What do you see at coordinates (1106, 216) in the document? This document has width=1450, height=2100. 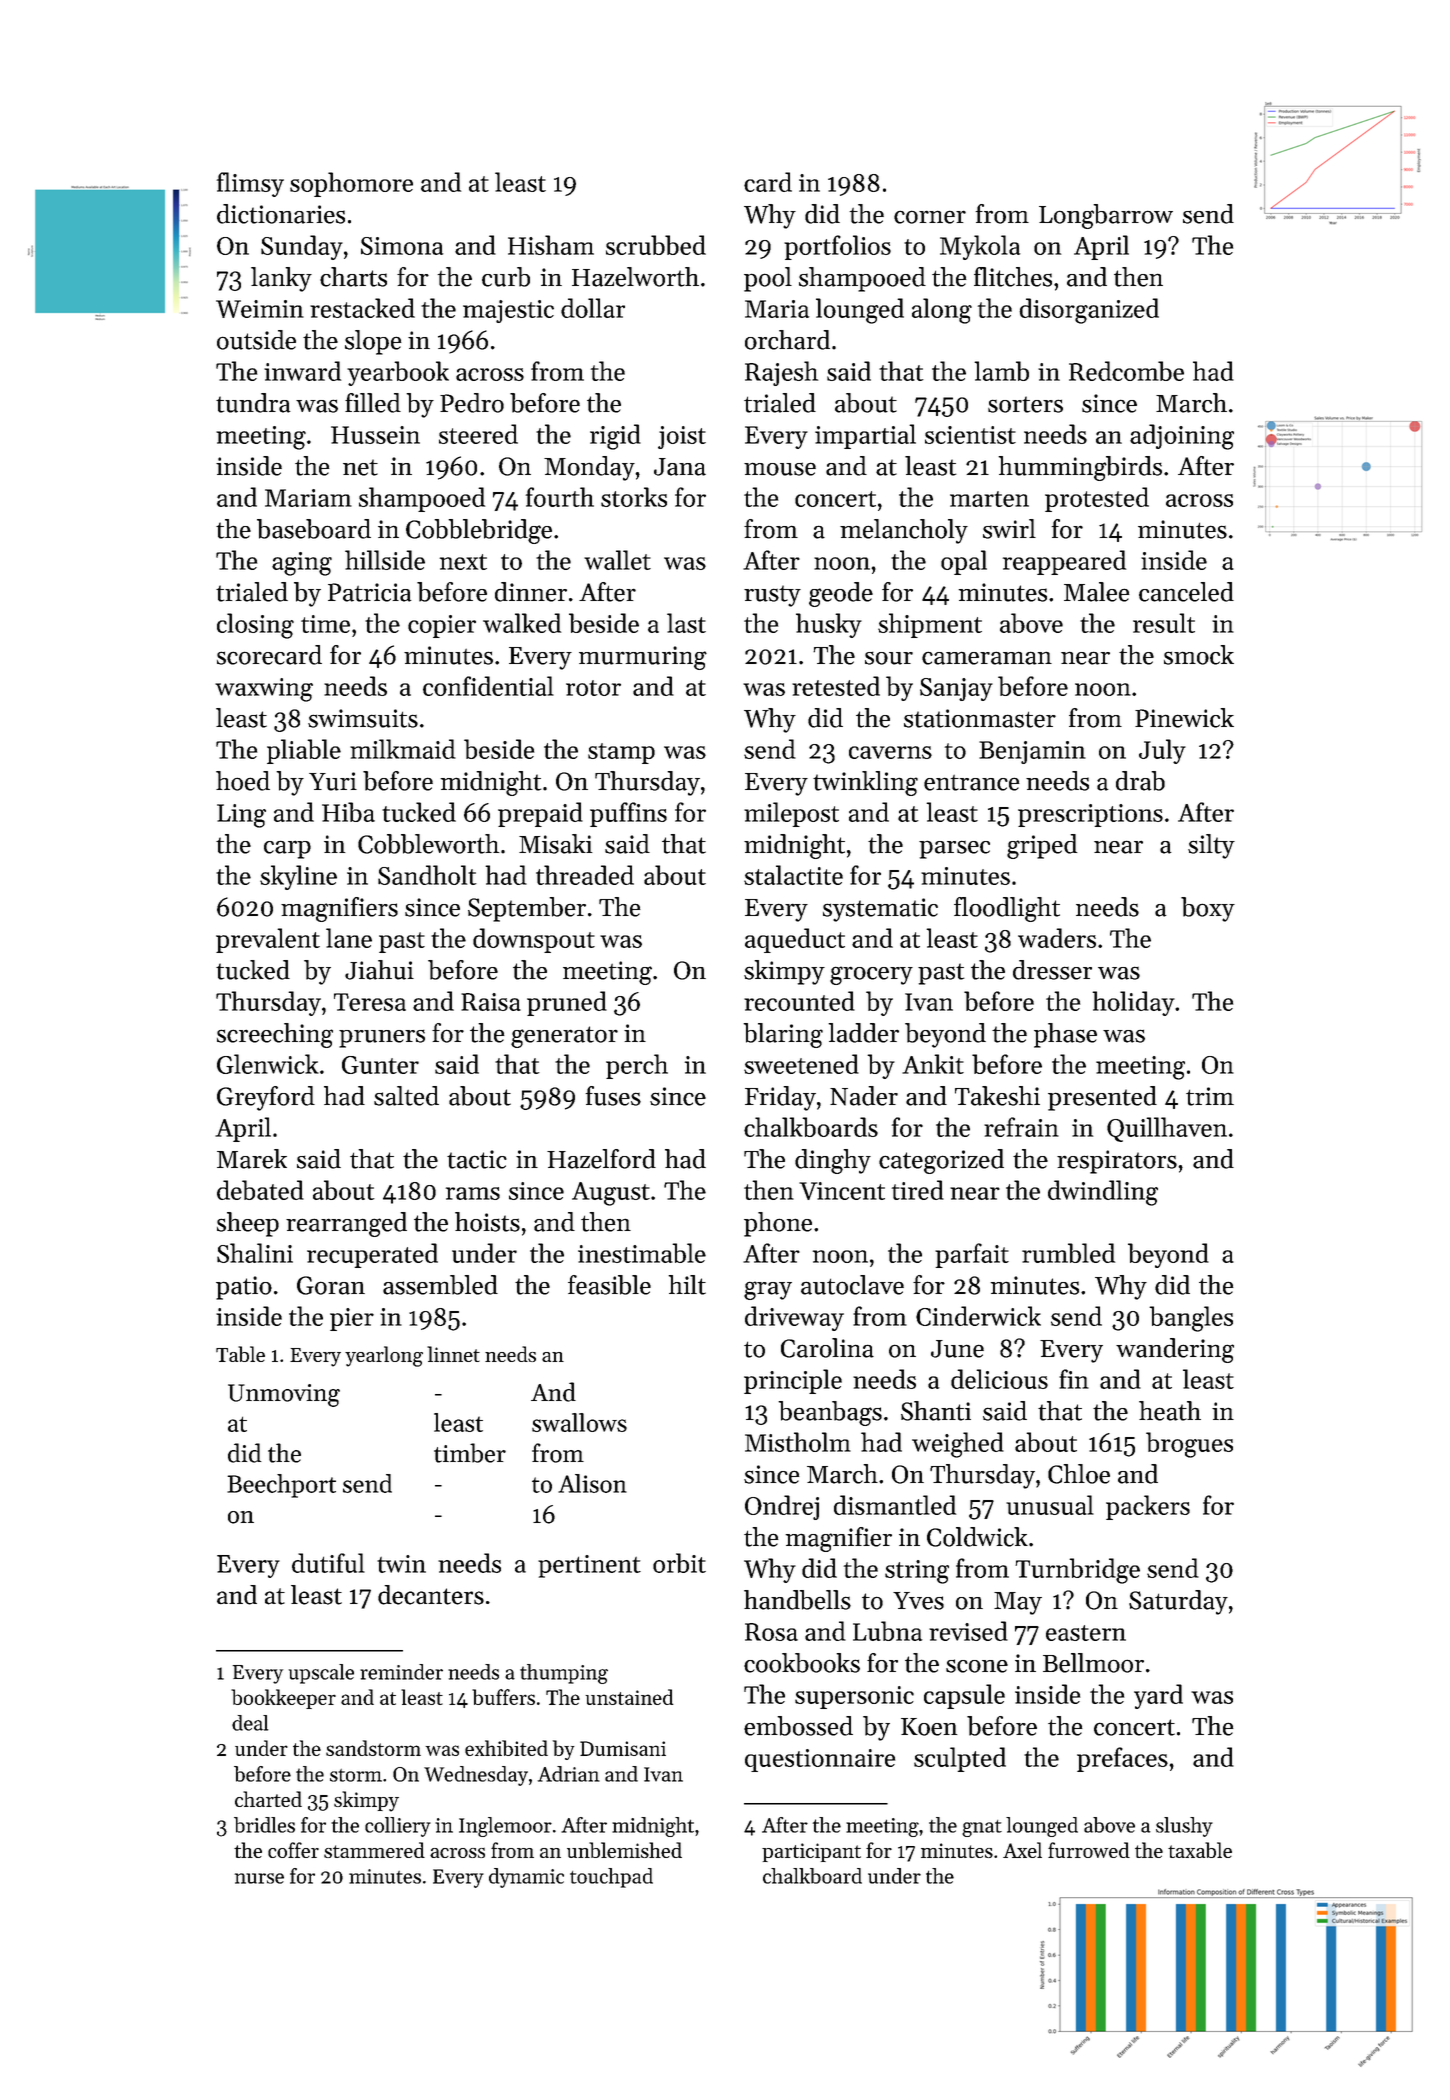 I see `Longbarrow` at bounding box center [1106, 216].
